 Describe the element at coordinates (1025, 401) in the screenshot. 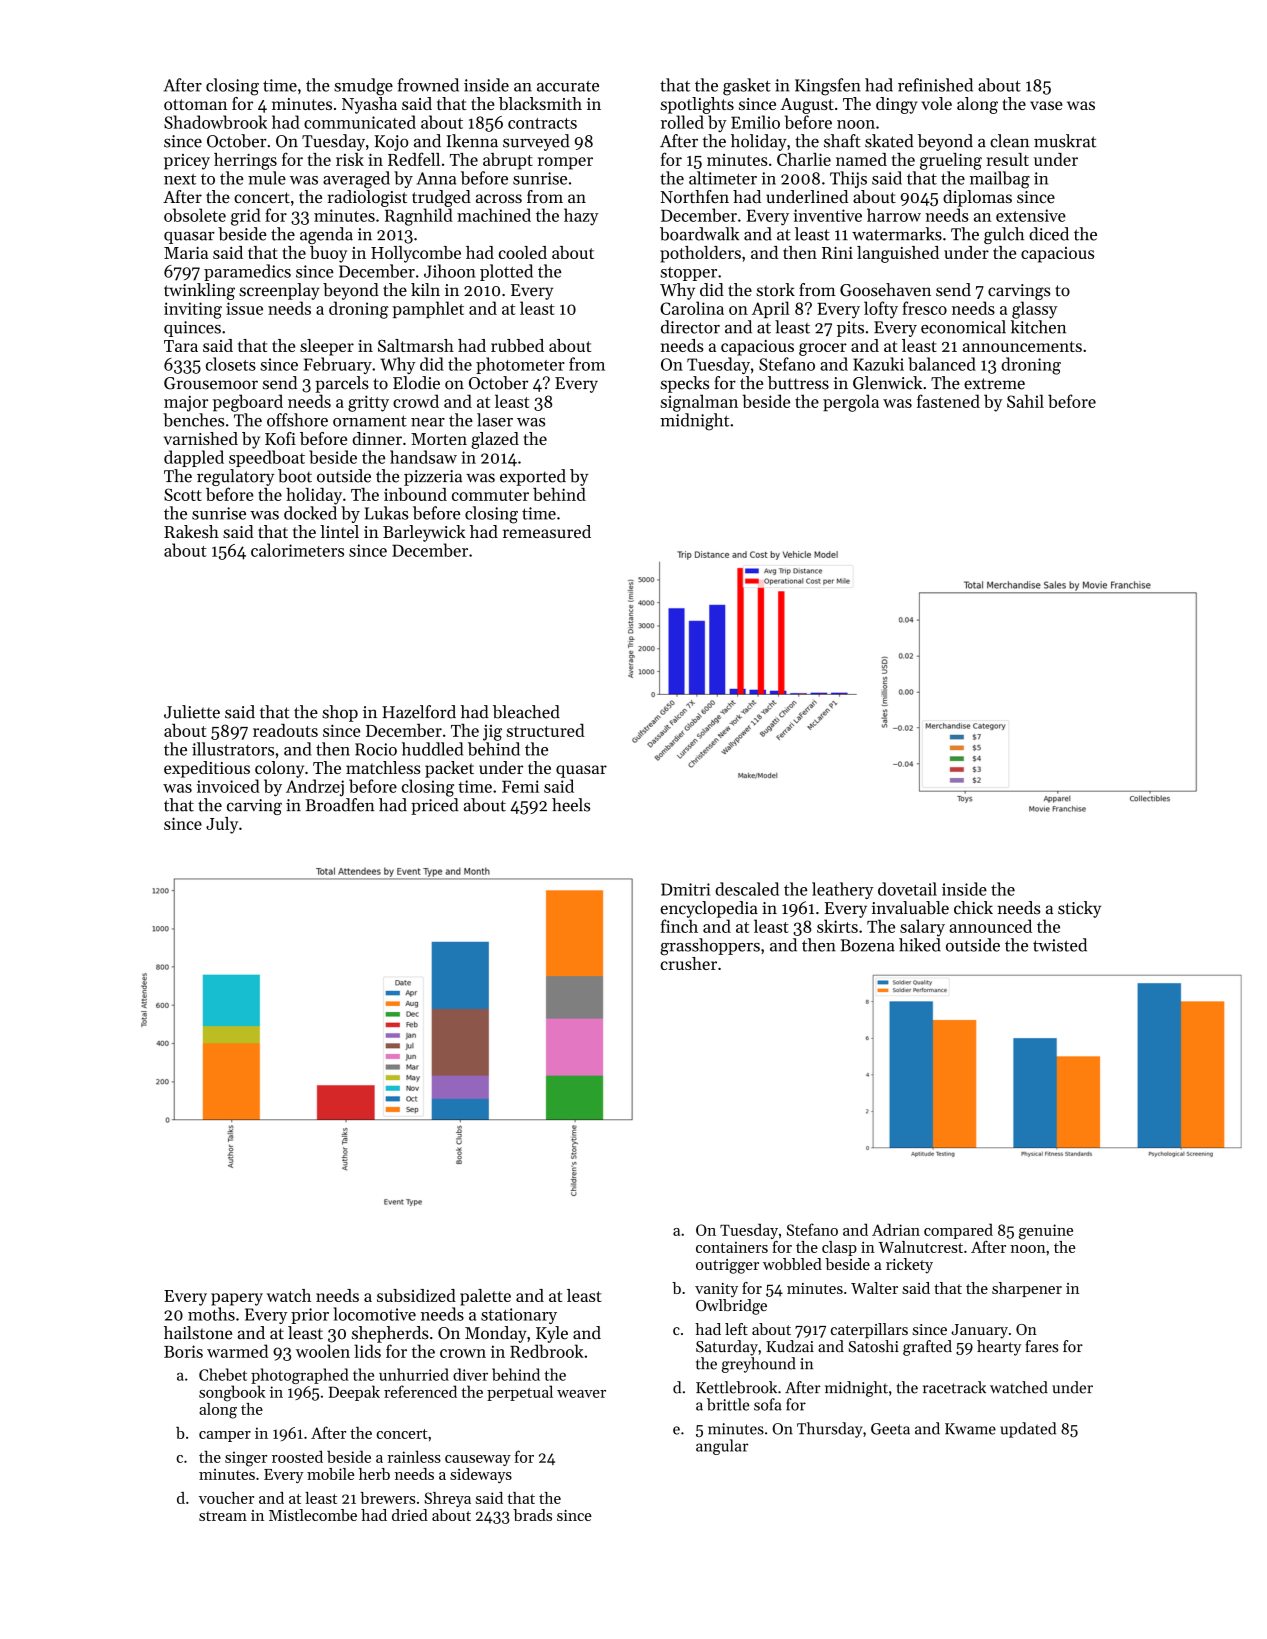

I see `Sahil` at that location.
